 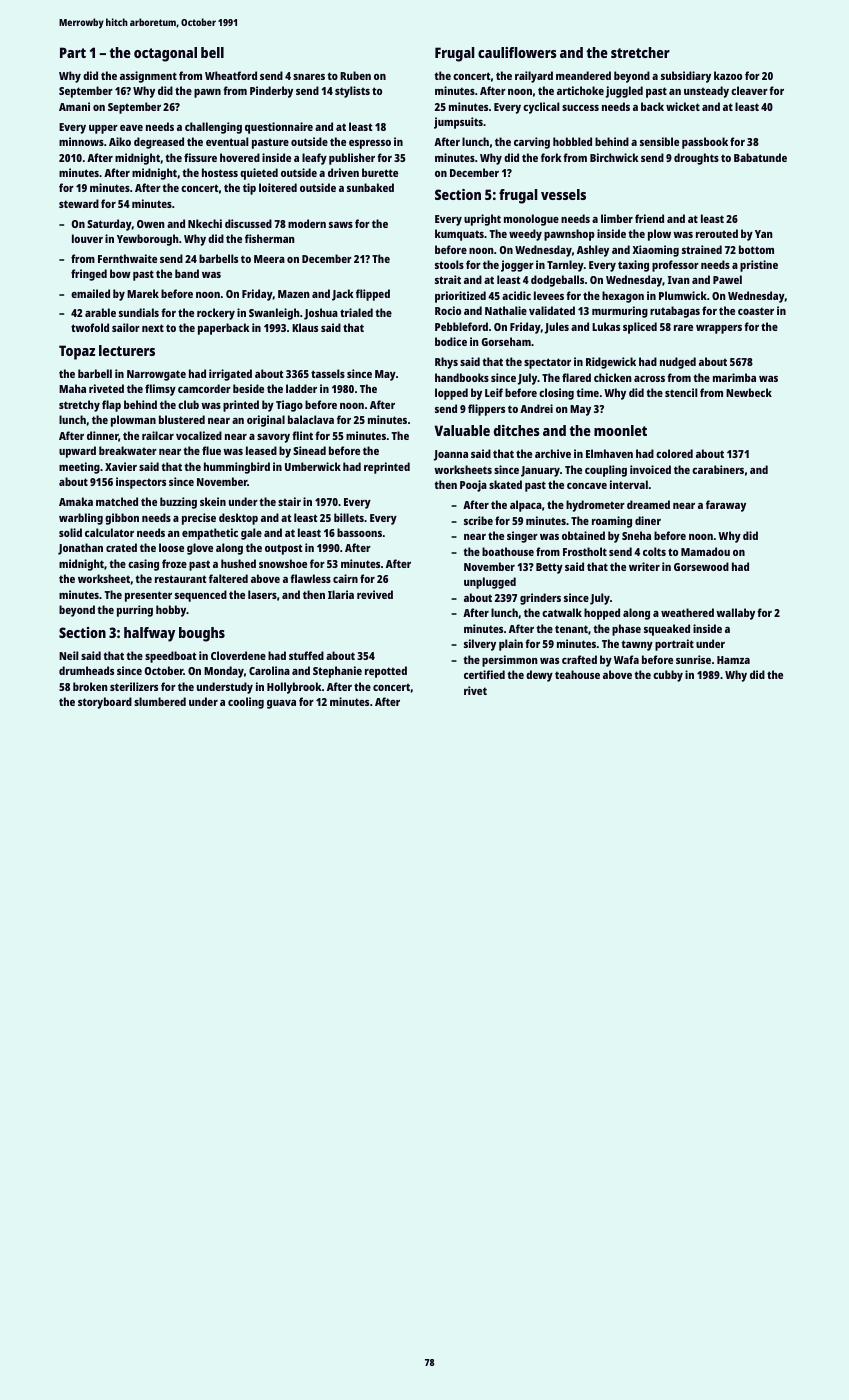 I want to click on fissure, so click(x=200, y=157).
